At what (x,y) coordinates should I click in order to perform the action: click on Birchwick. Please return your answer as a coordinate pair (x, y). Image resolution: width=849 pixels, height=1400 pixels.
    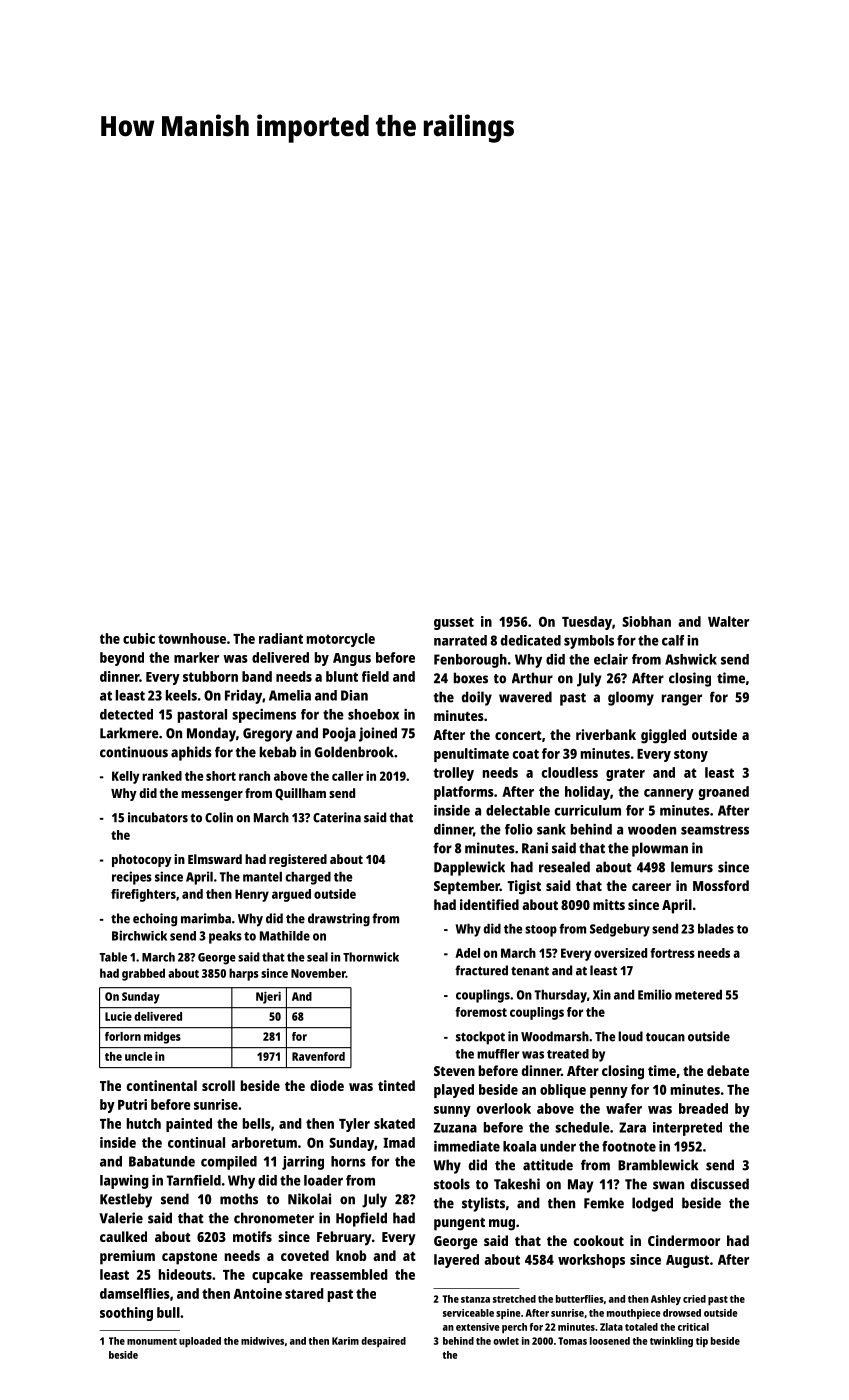
    Looking at the image, I should click on (139, 935).
